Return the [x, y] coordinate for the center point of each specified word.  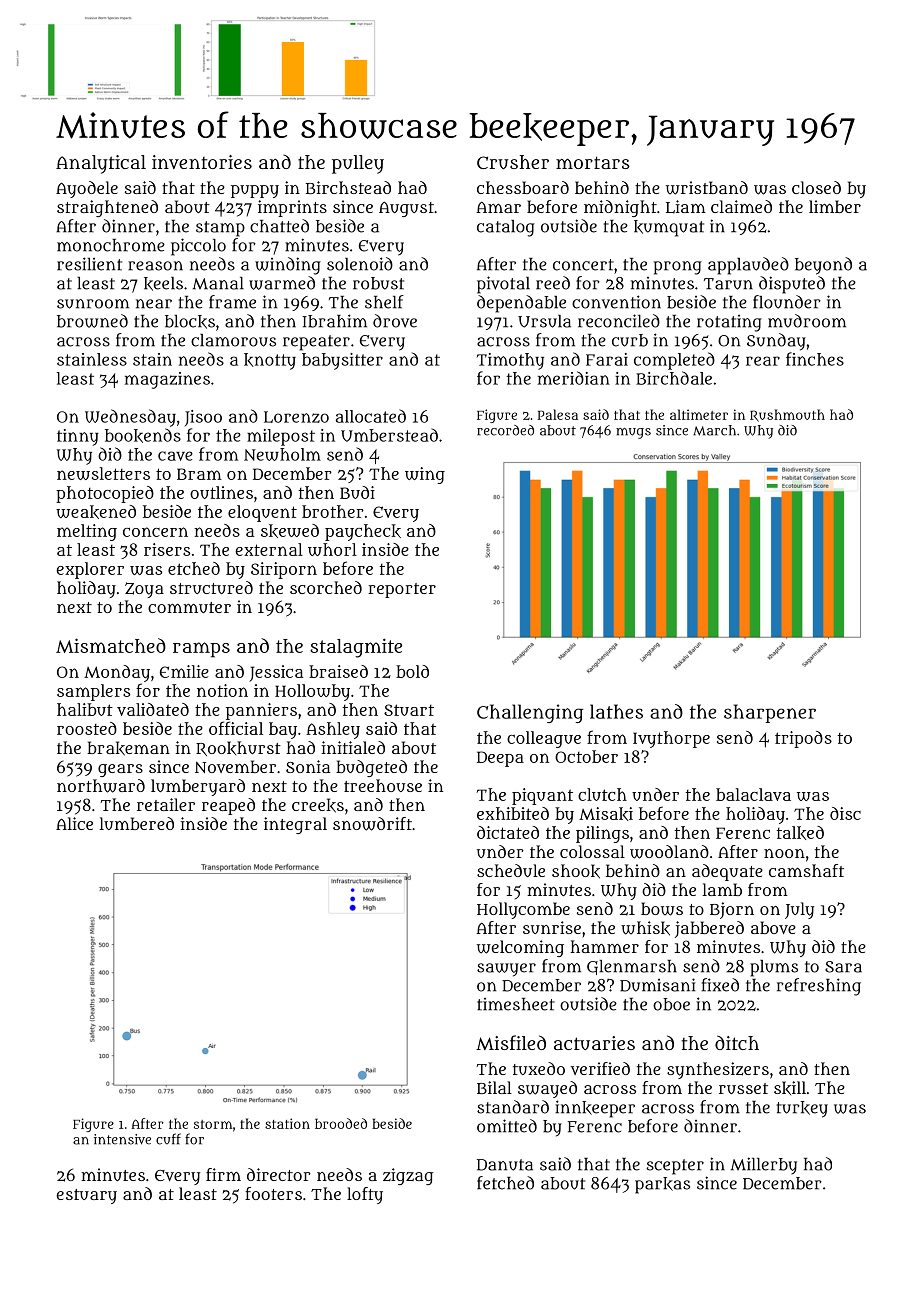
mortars [593, 162]
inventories [202, 162]
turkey [802, 1109]
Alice [74, 823]
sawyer [506, 970]
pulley [358, 164]
